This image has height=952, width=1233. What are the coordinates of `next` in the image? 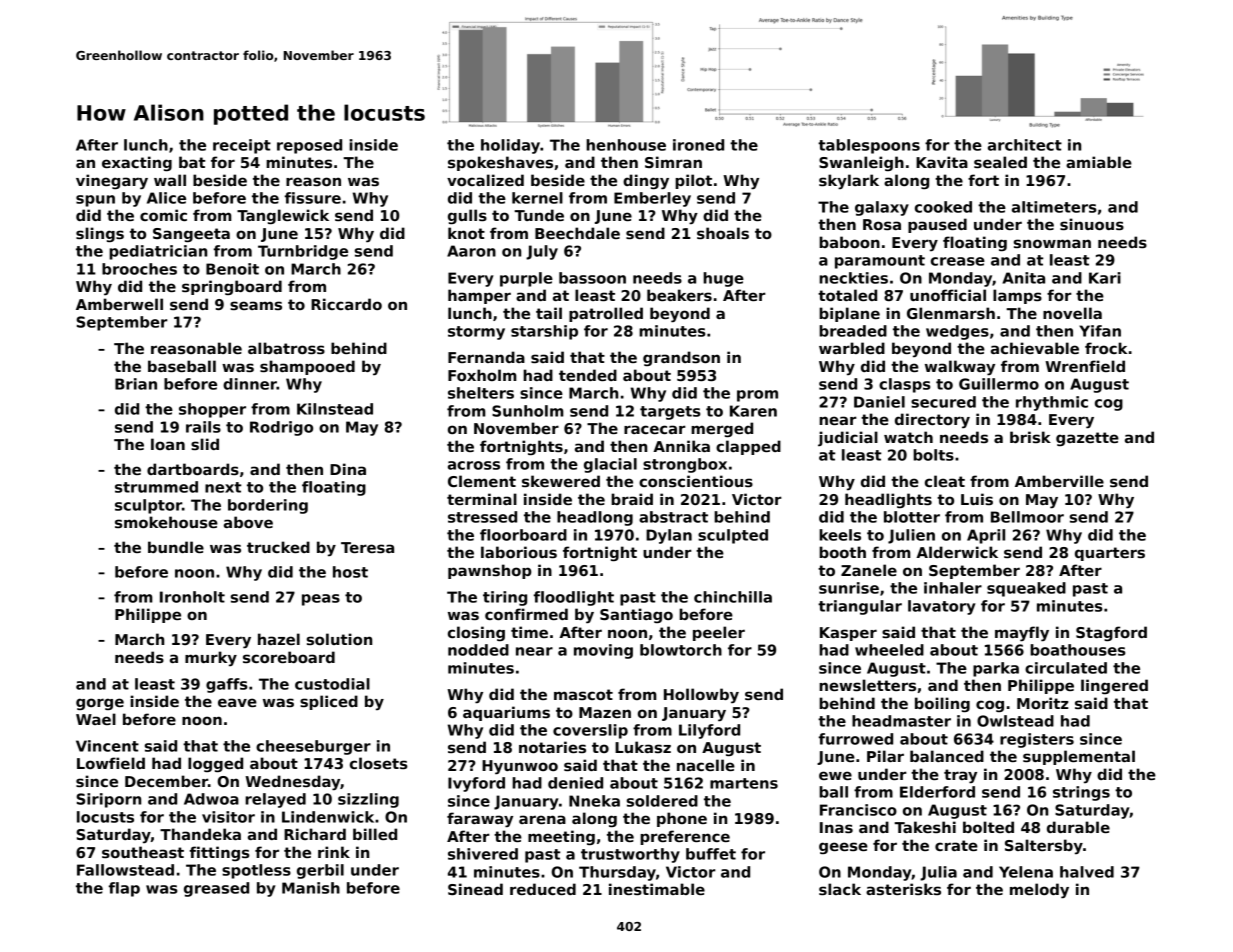 It's located at (223, 487).
